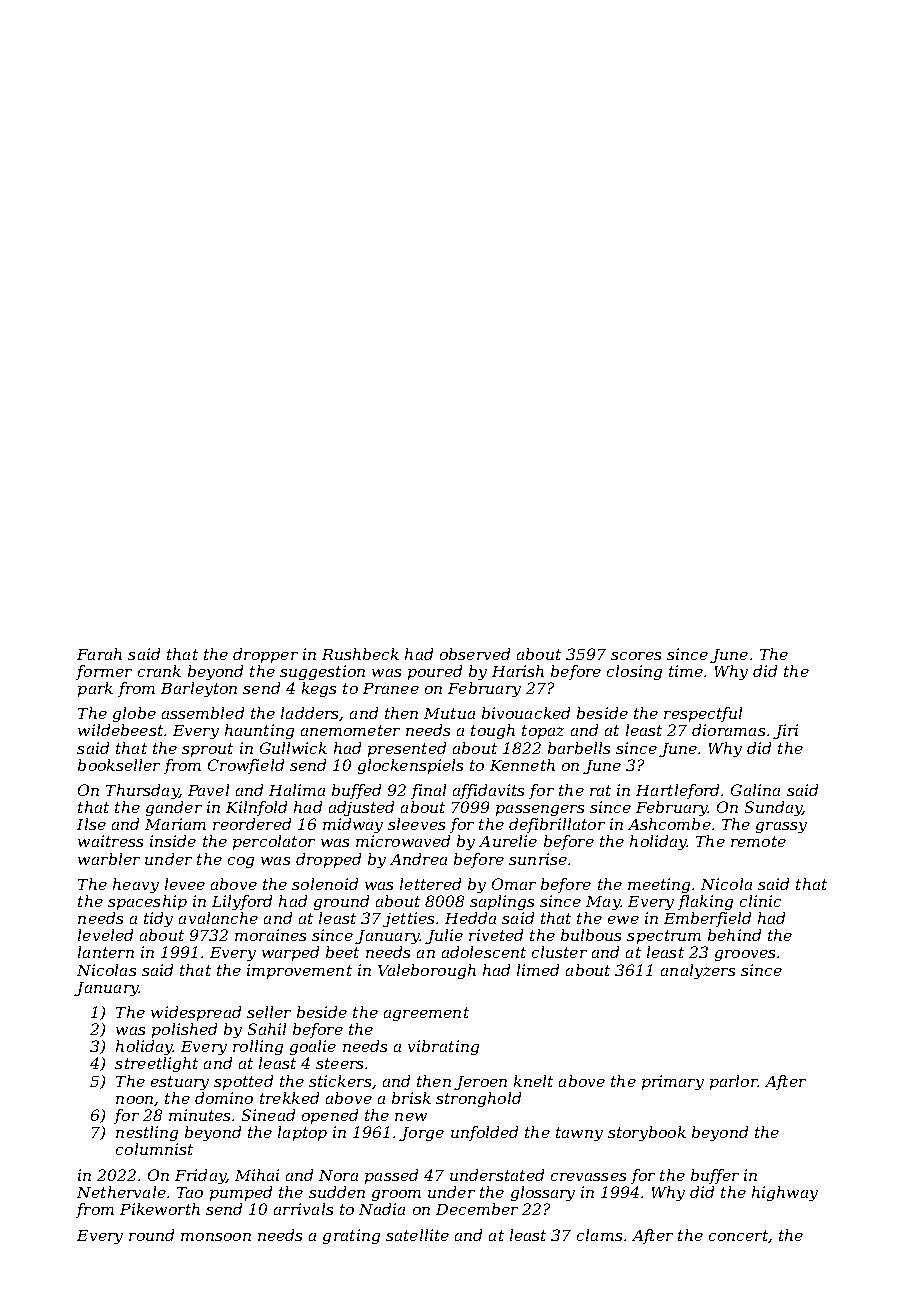 The image size is (908, 1316). Describe the element at coordinates (673, 1082) in the page. I see `primary` at that location.
